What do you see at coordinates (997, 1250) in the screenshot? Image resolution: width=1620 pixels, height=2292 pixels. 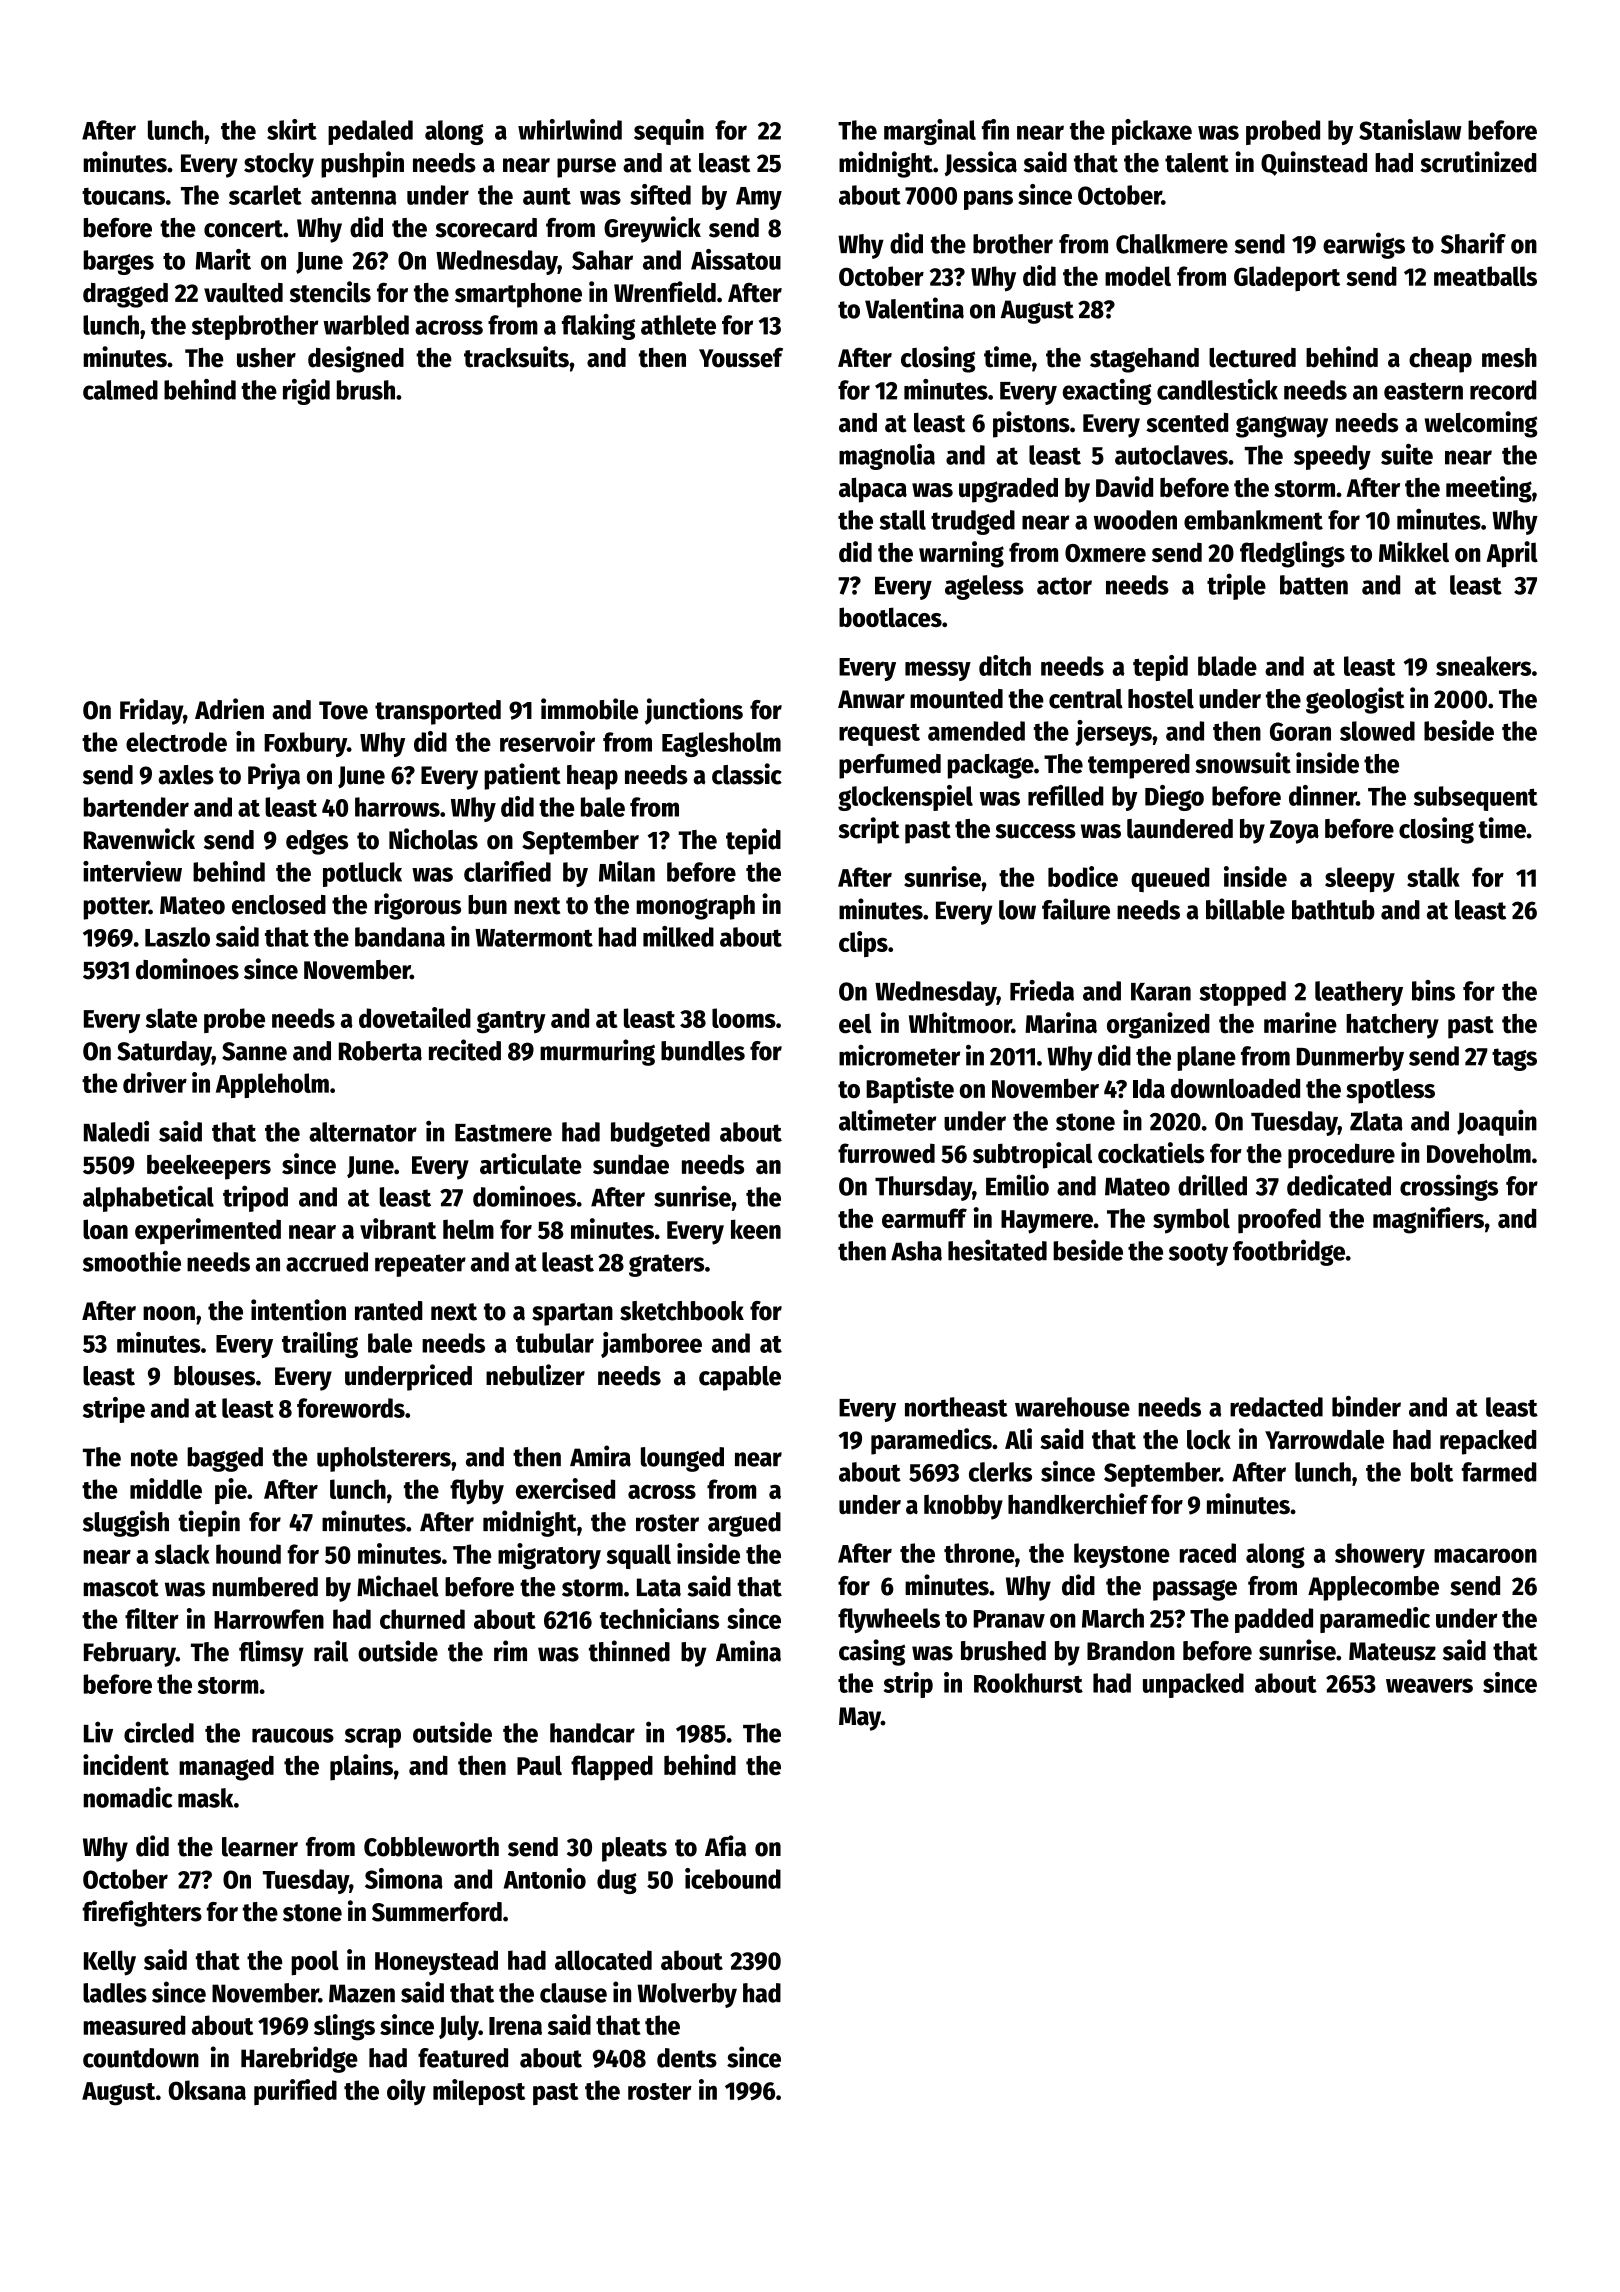 I see `hesitated` at bounding box center [997, 1250].
